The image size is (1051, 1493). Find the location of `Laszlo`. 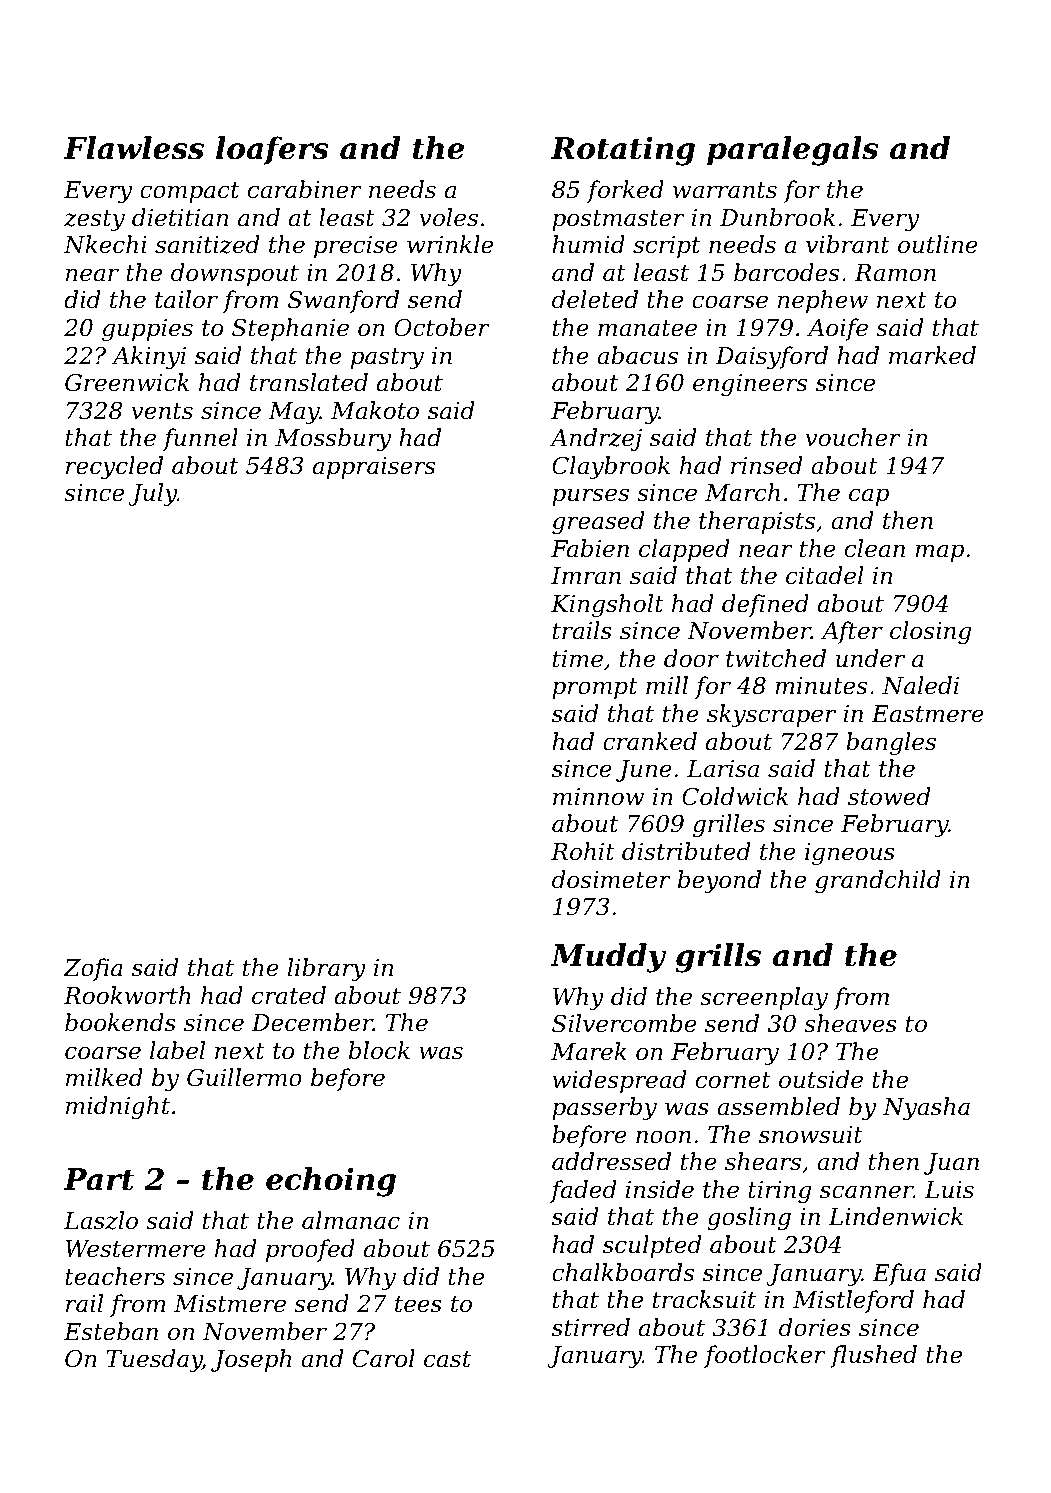

Laszlo is located at coordinates (101, 1220).
